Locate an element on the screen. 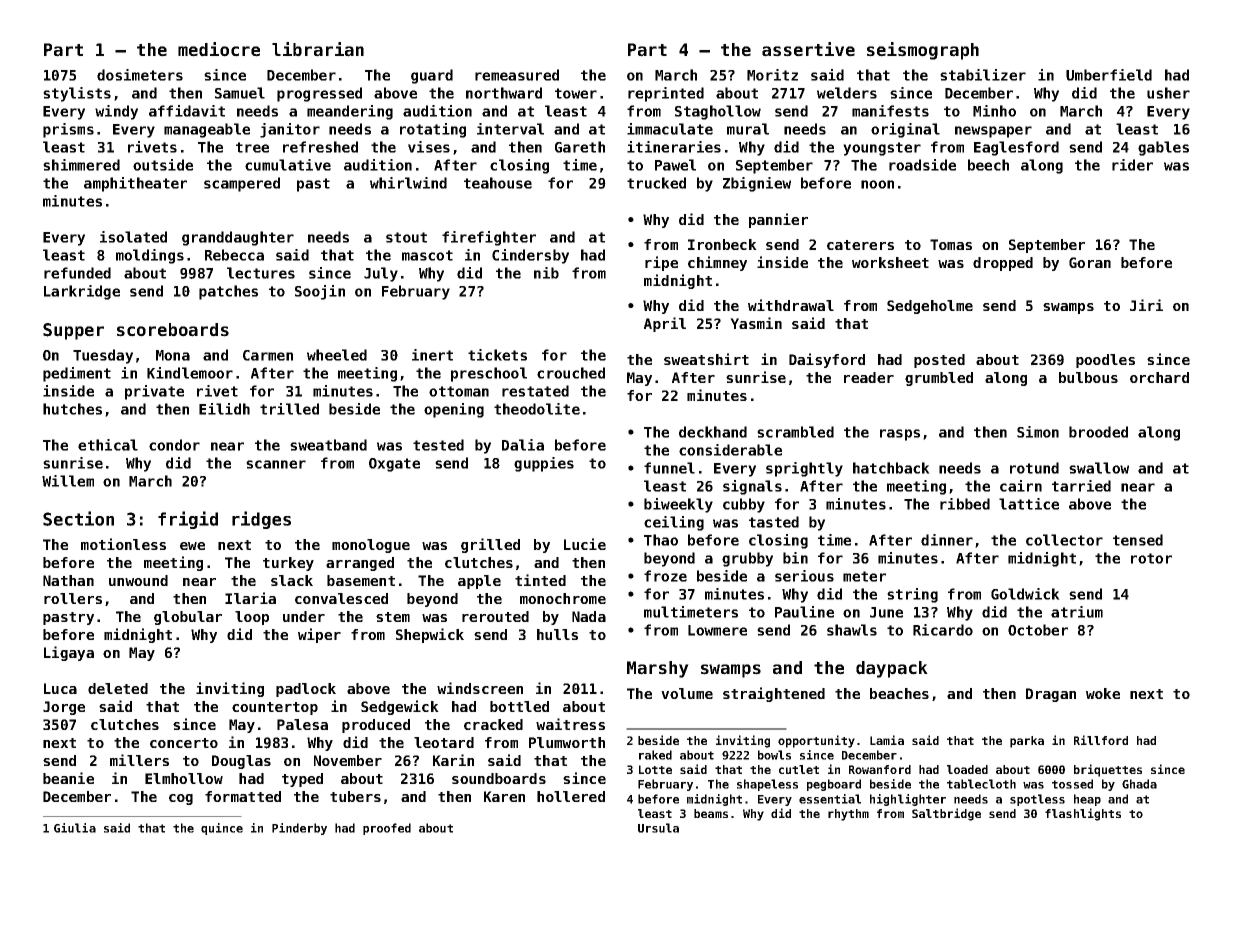 Image resolution: width=1233 pixels, height=952 pixels. seismograph is located at coordinates (923, 51).
